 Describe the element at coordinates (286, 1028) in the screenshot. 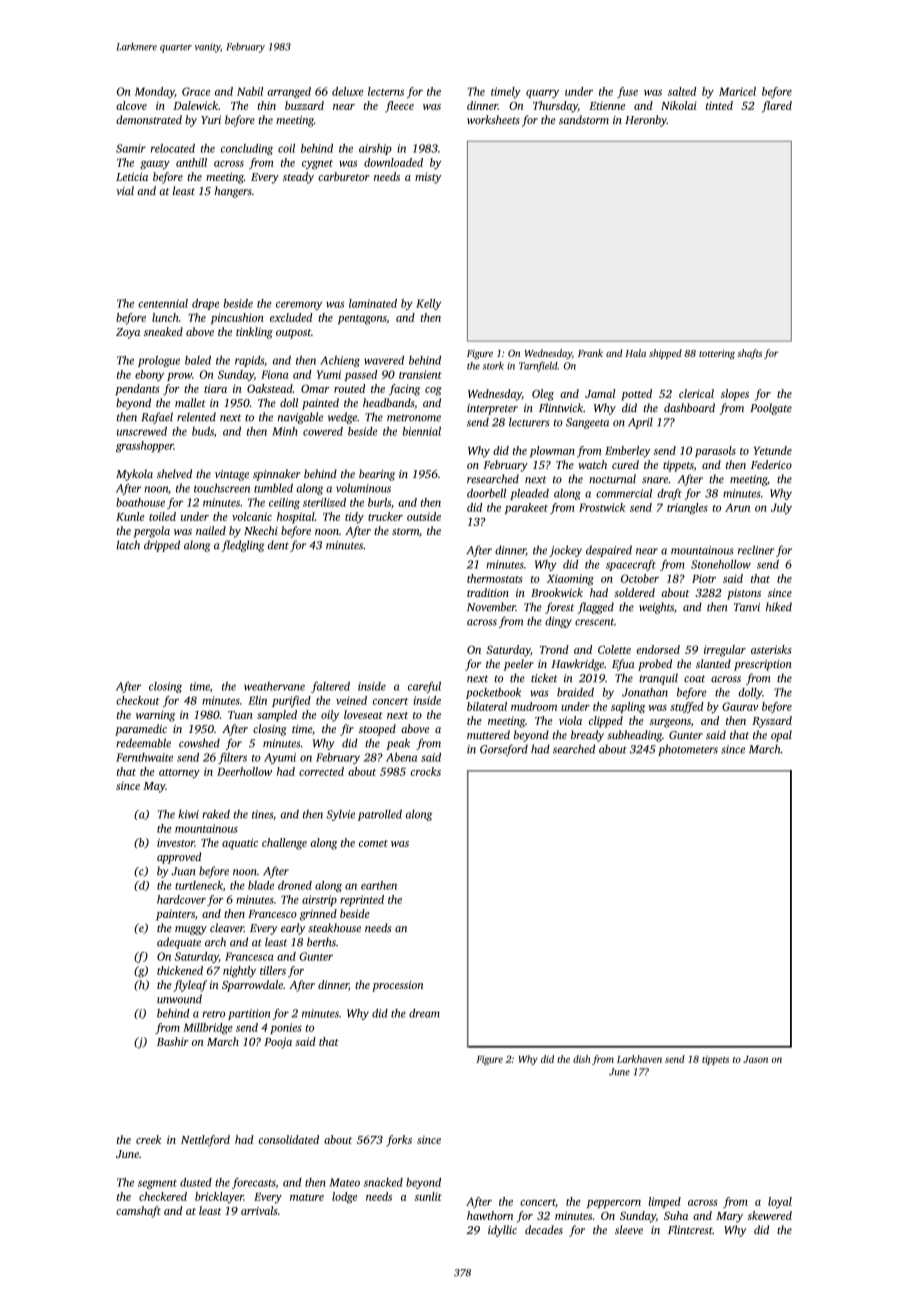

I see `ponies` at that location.
